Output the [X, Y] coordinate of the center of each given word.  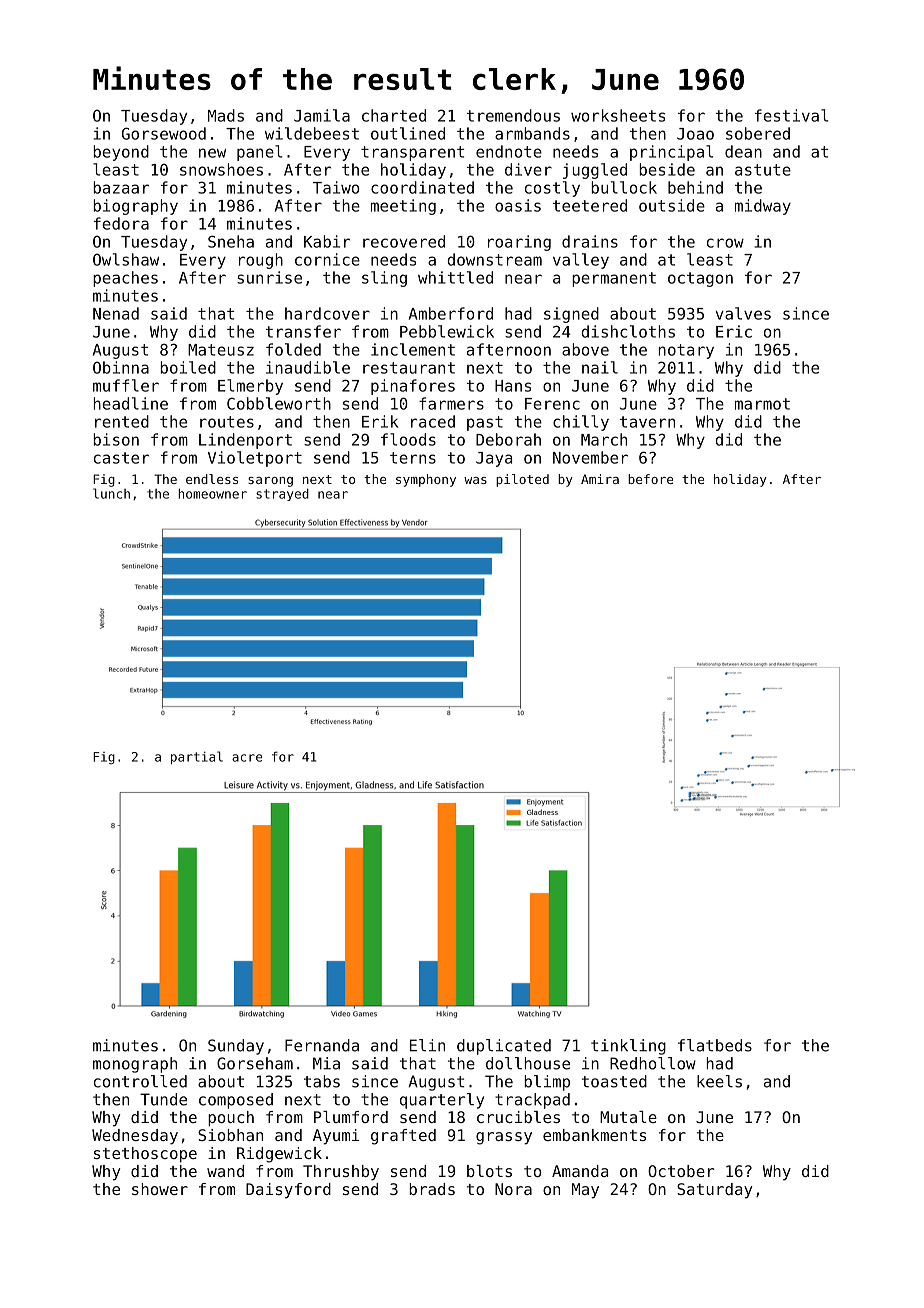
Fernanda [322, 1045]
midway [763, 207]
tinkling [628, 1047]
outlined [408, 133]
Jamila [322, 115]
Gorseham [255, 1063]
